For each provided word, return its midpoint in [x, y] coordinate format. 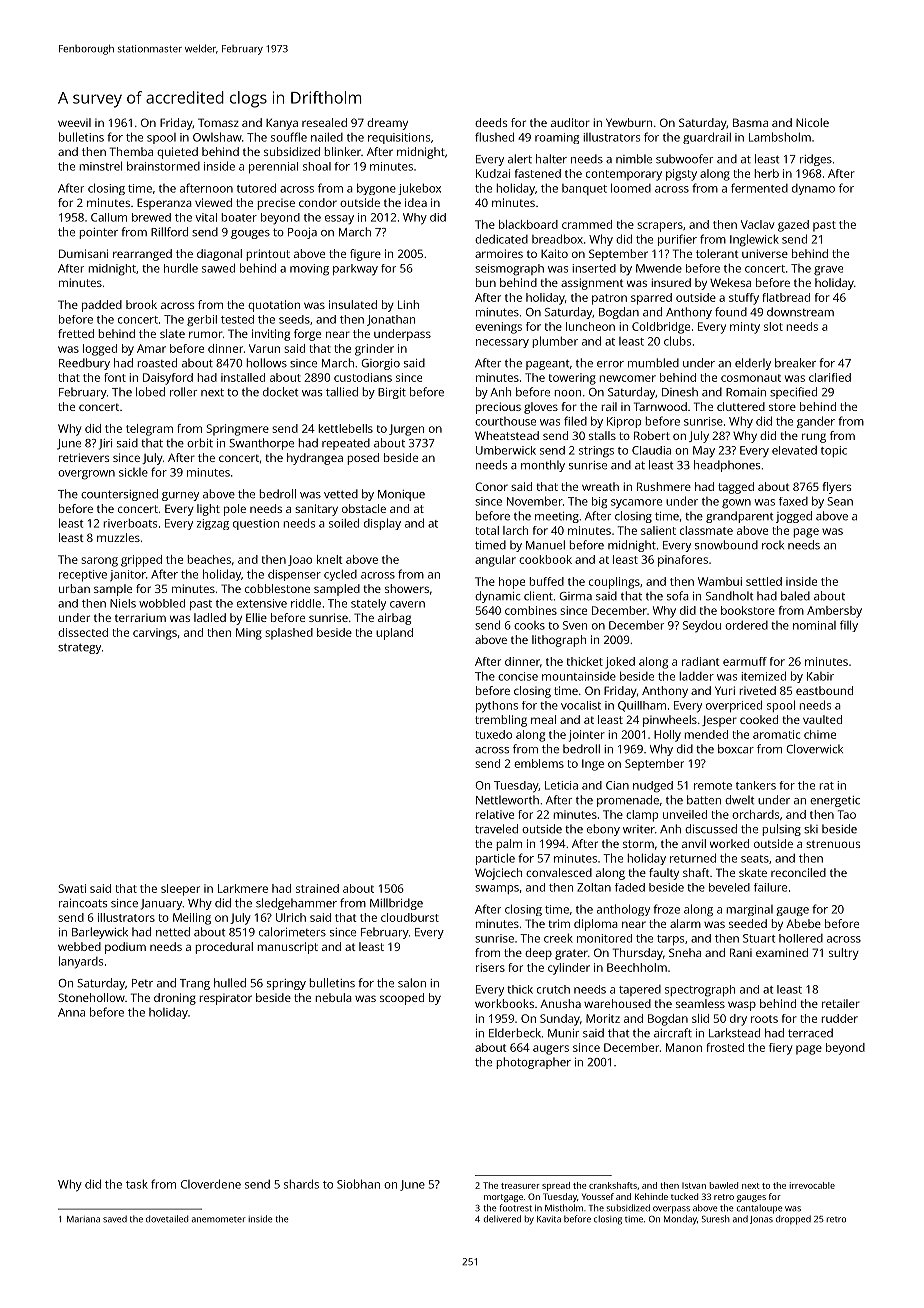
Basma [750, 122]
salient [658, 530]
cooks [529, 625]
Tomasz [218, 122]
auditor [570, 122]
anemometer [219, 1220]
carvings [155, 634]
